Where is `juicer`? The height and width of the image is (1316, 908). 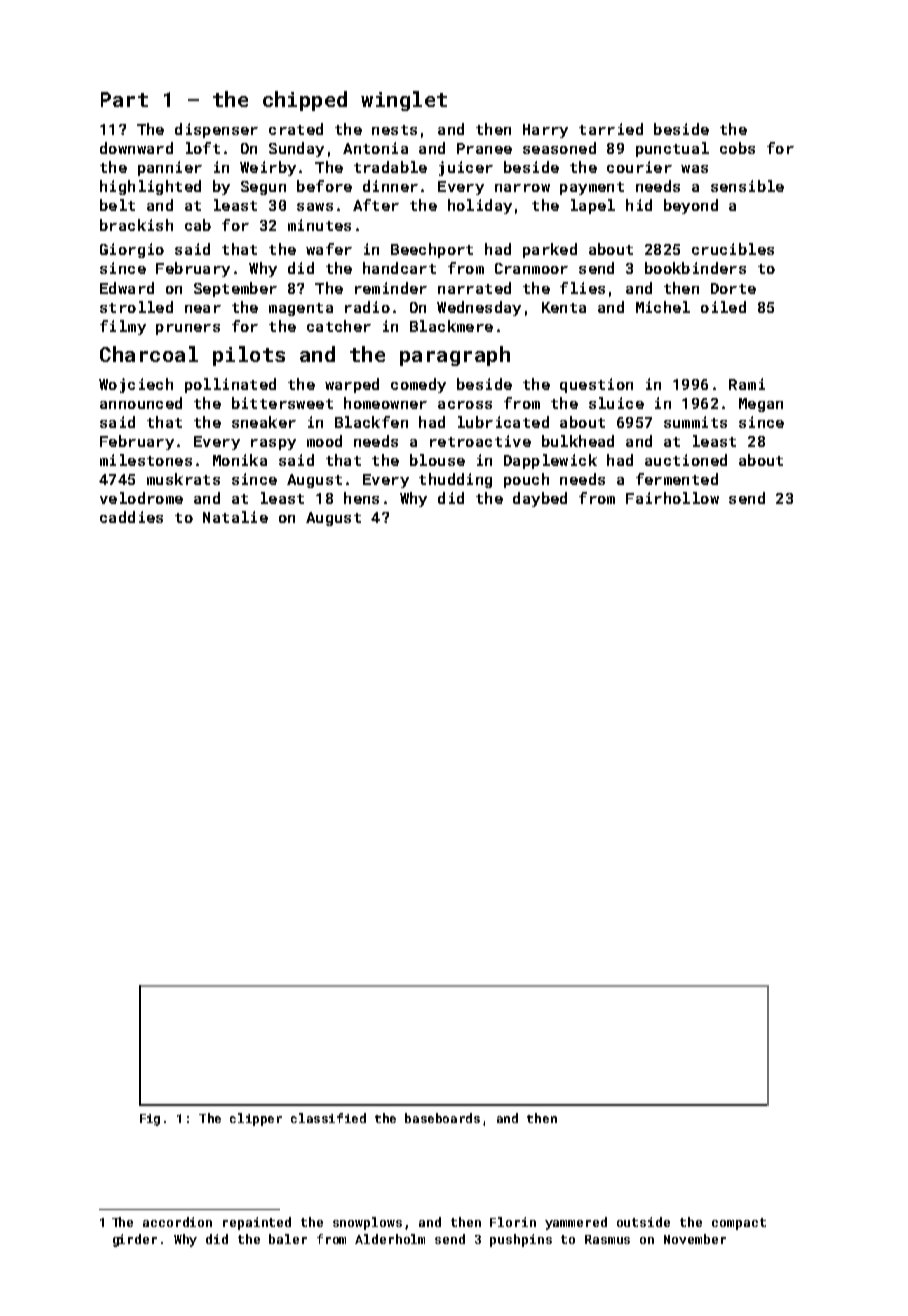
juicer is located at coordinates (466, 168).
